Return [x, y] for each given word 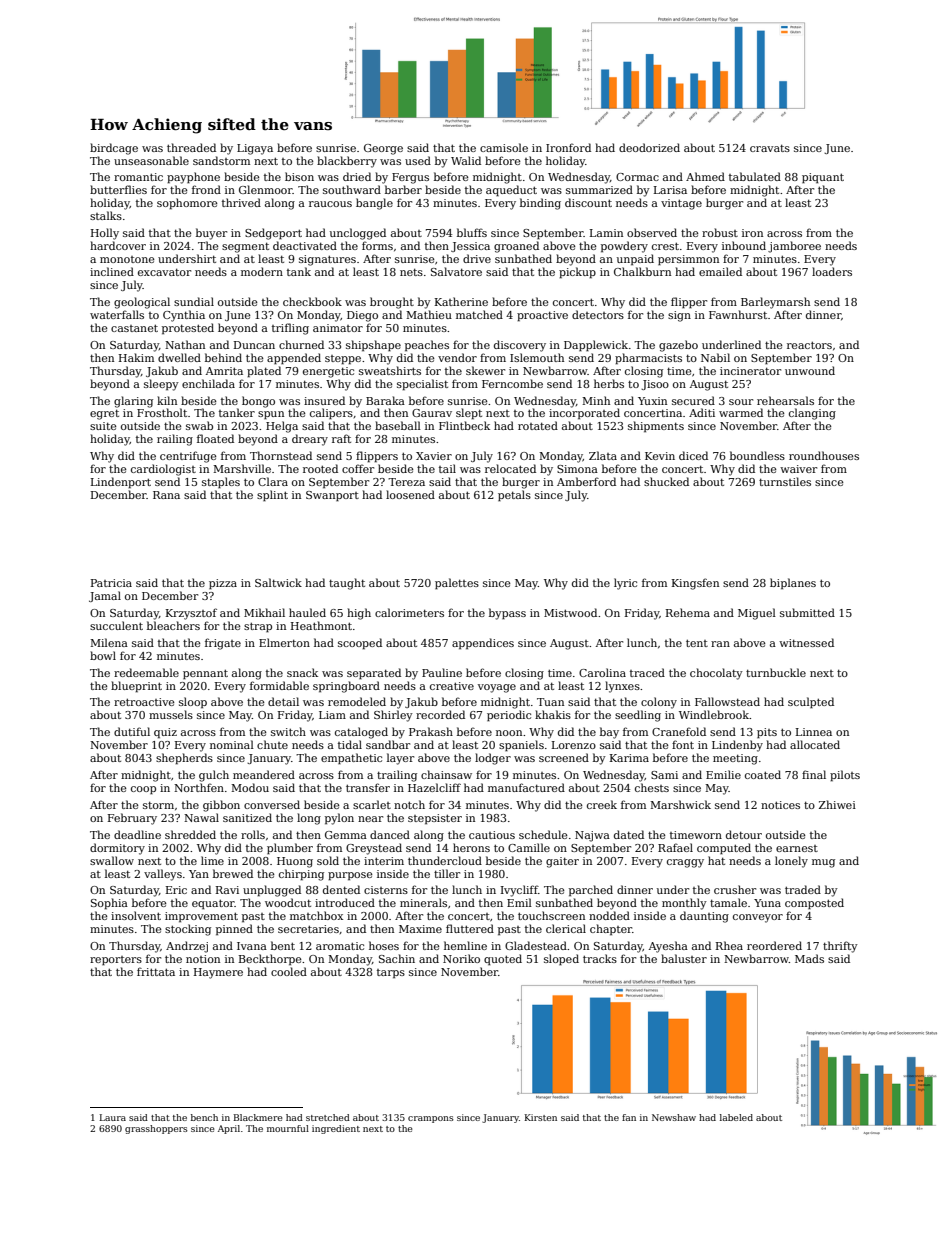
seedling [638, 716]
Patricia [111, 583]
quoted [503, 959]
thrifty [840, 947]
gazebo [678, 346]
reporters [116, 961]
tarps [391, 973]
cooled [289, 971]
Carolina [602, 672]
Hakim [136, 357]
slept [469, 414]
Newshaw [674, 1117]
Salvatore [456, 271]
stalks [106, 215]
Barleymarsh [775, 303]
